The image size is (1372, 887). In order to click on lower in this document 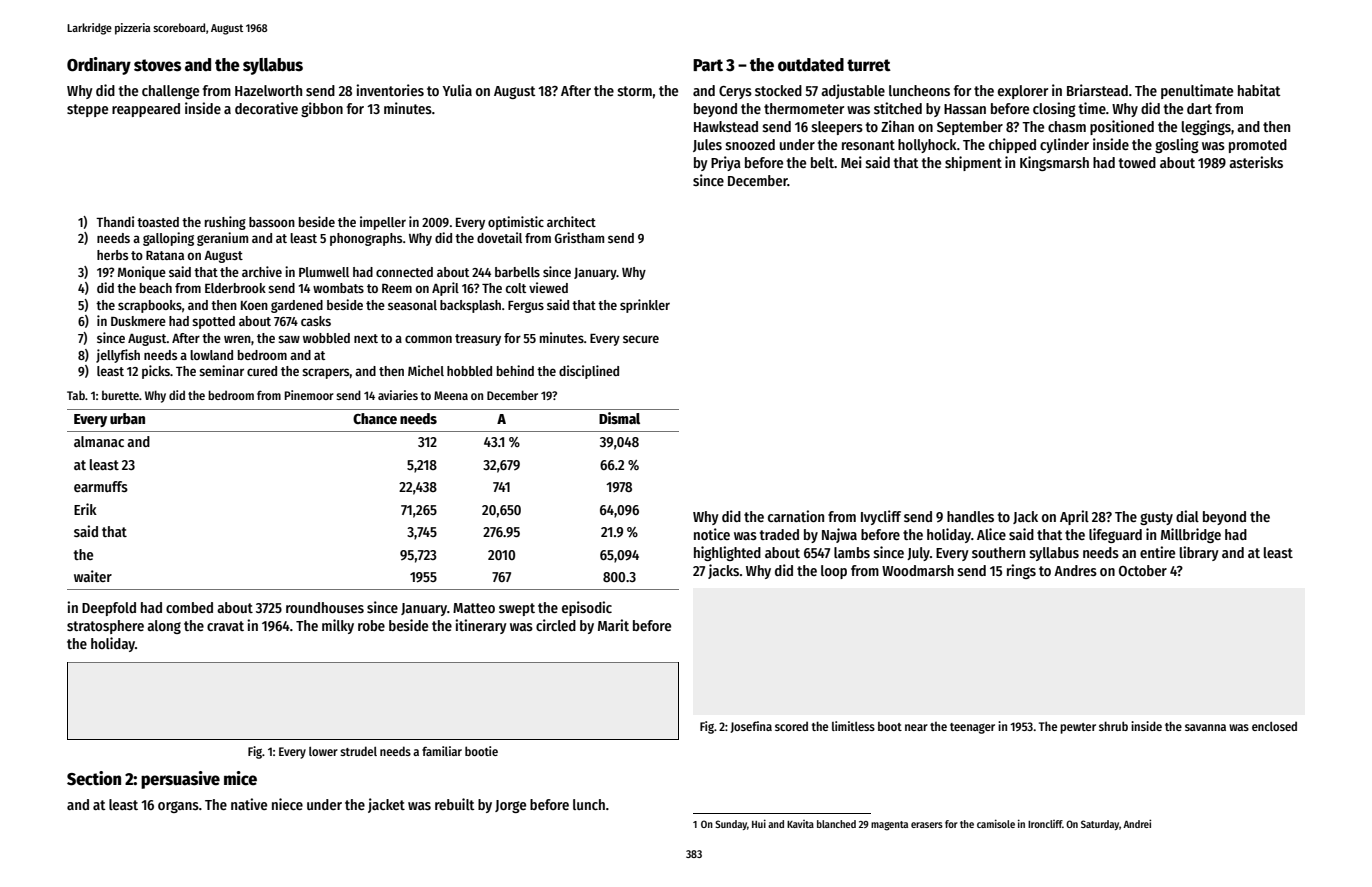, I will do `click(323, 751)`.
